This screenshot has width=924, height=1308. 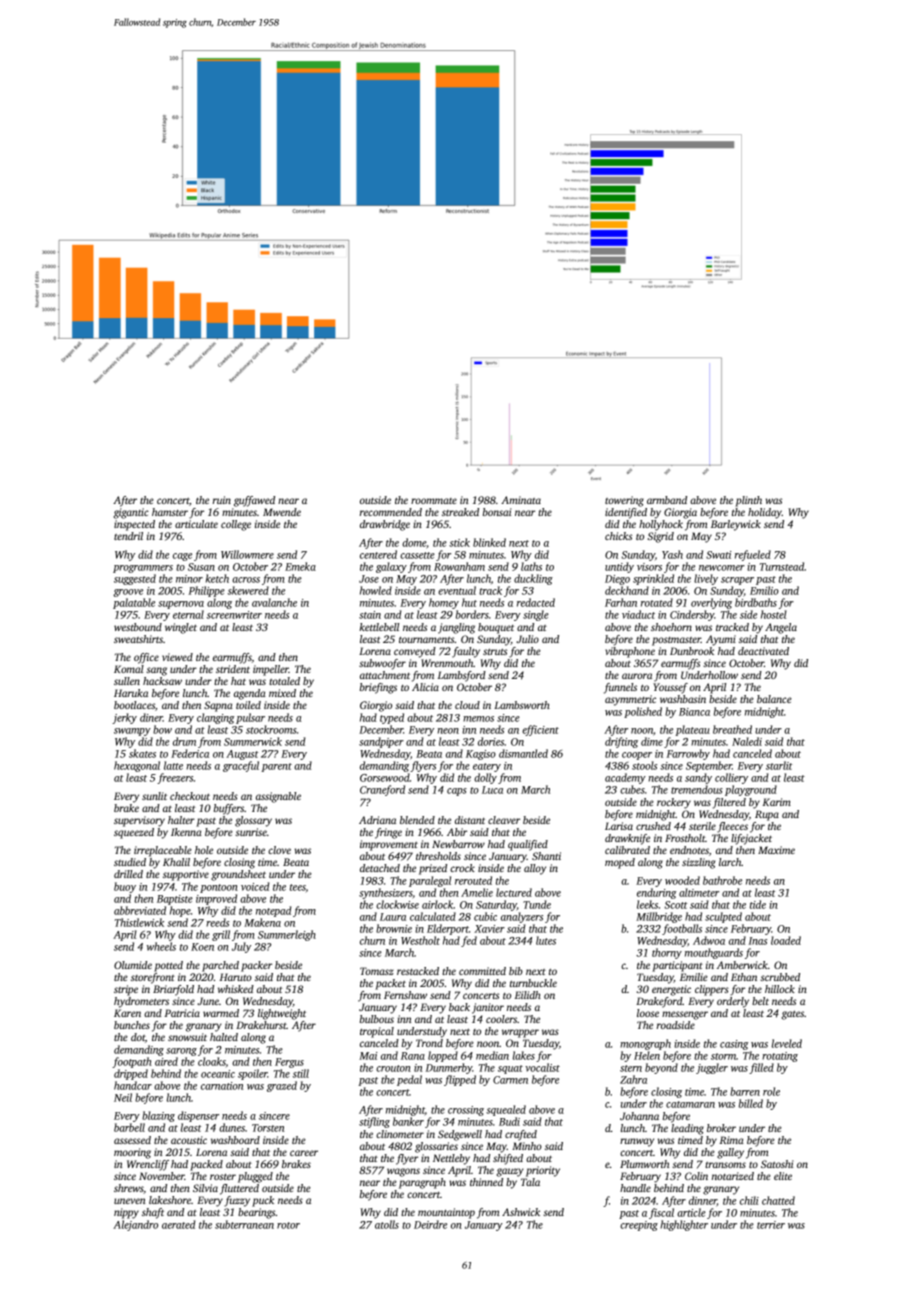 I want to click on bib, so click(x=516, y=971).
